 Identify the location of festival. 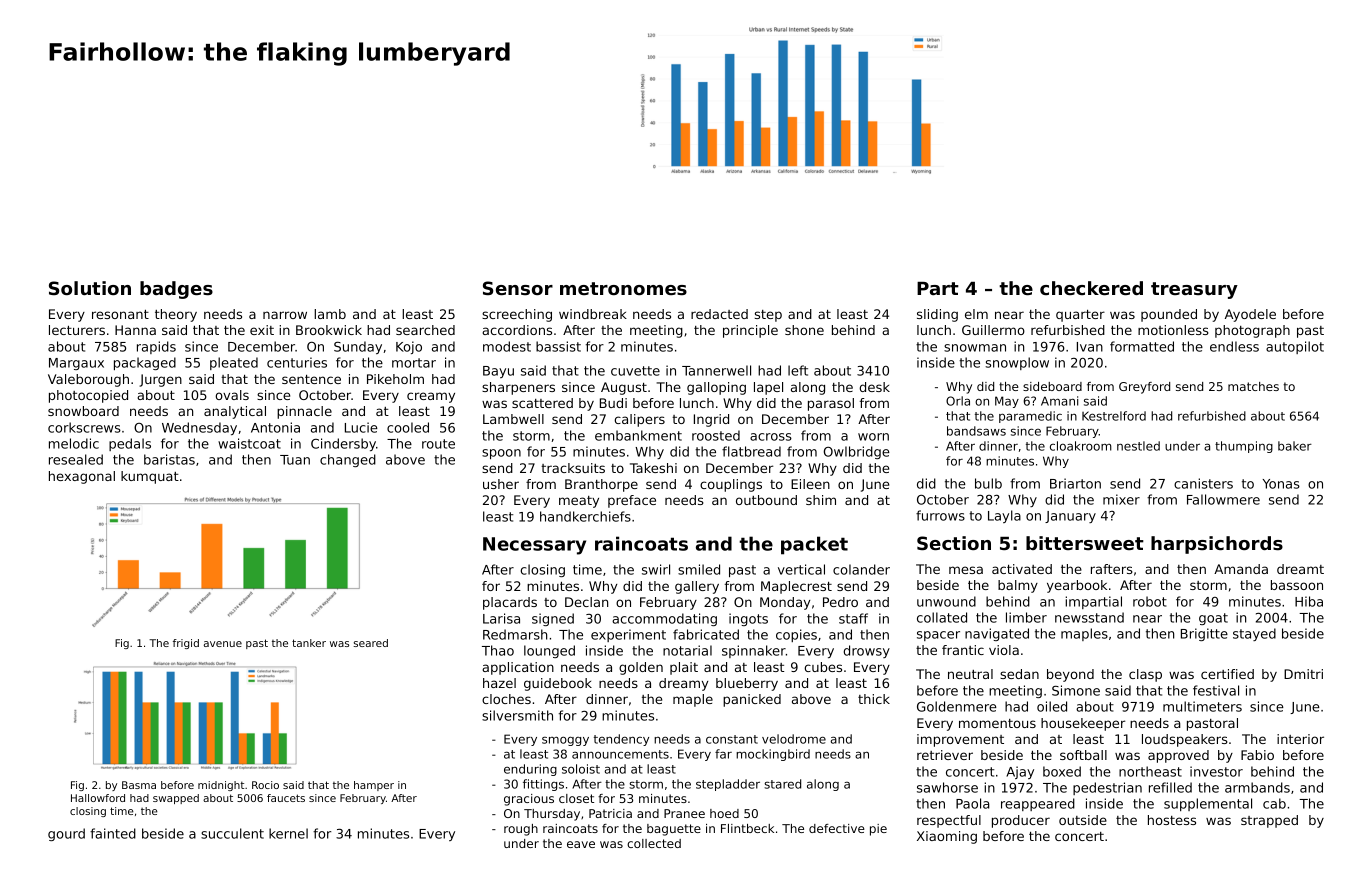
(1216, 690).
